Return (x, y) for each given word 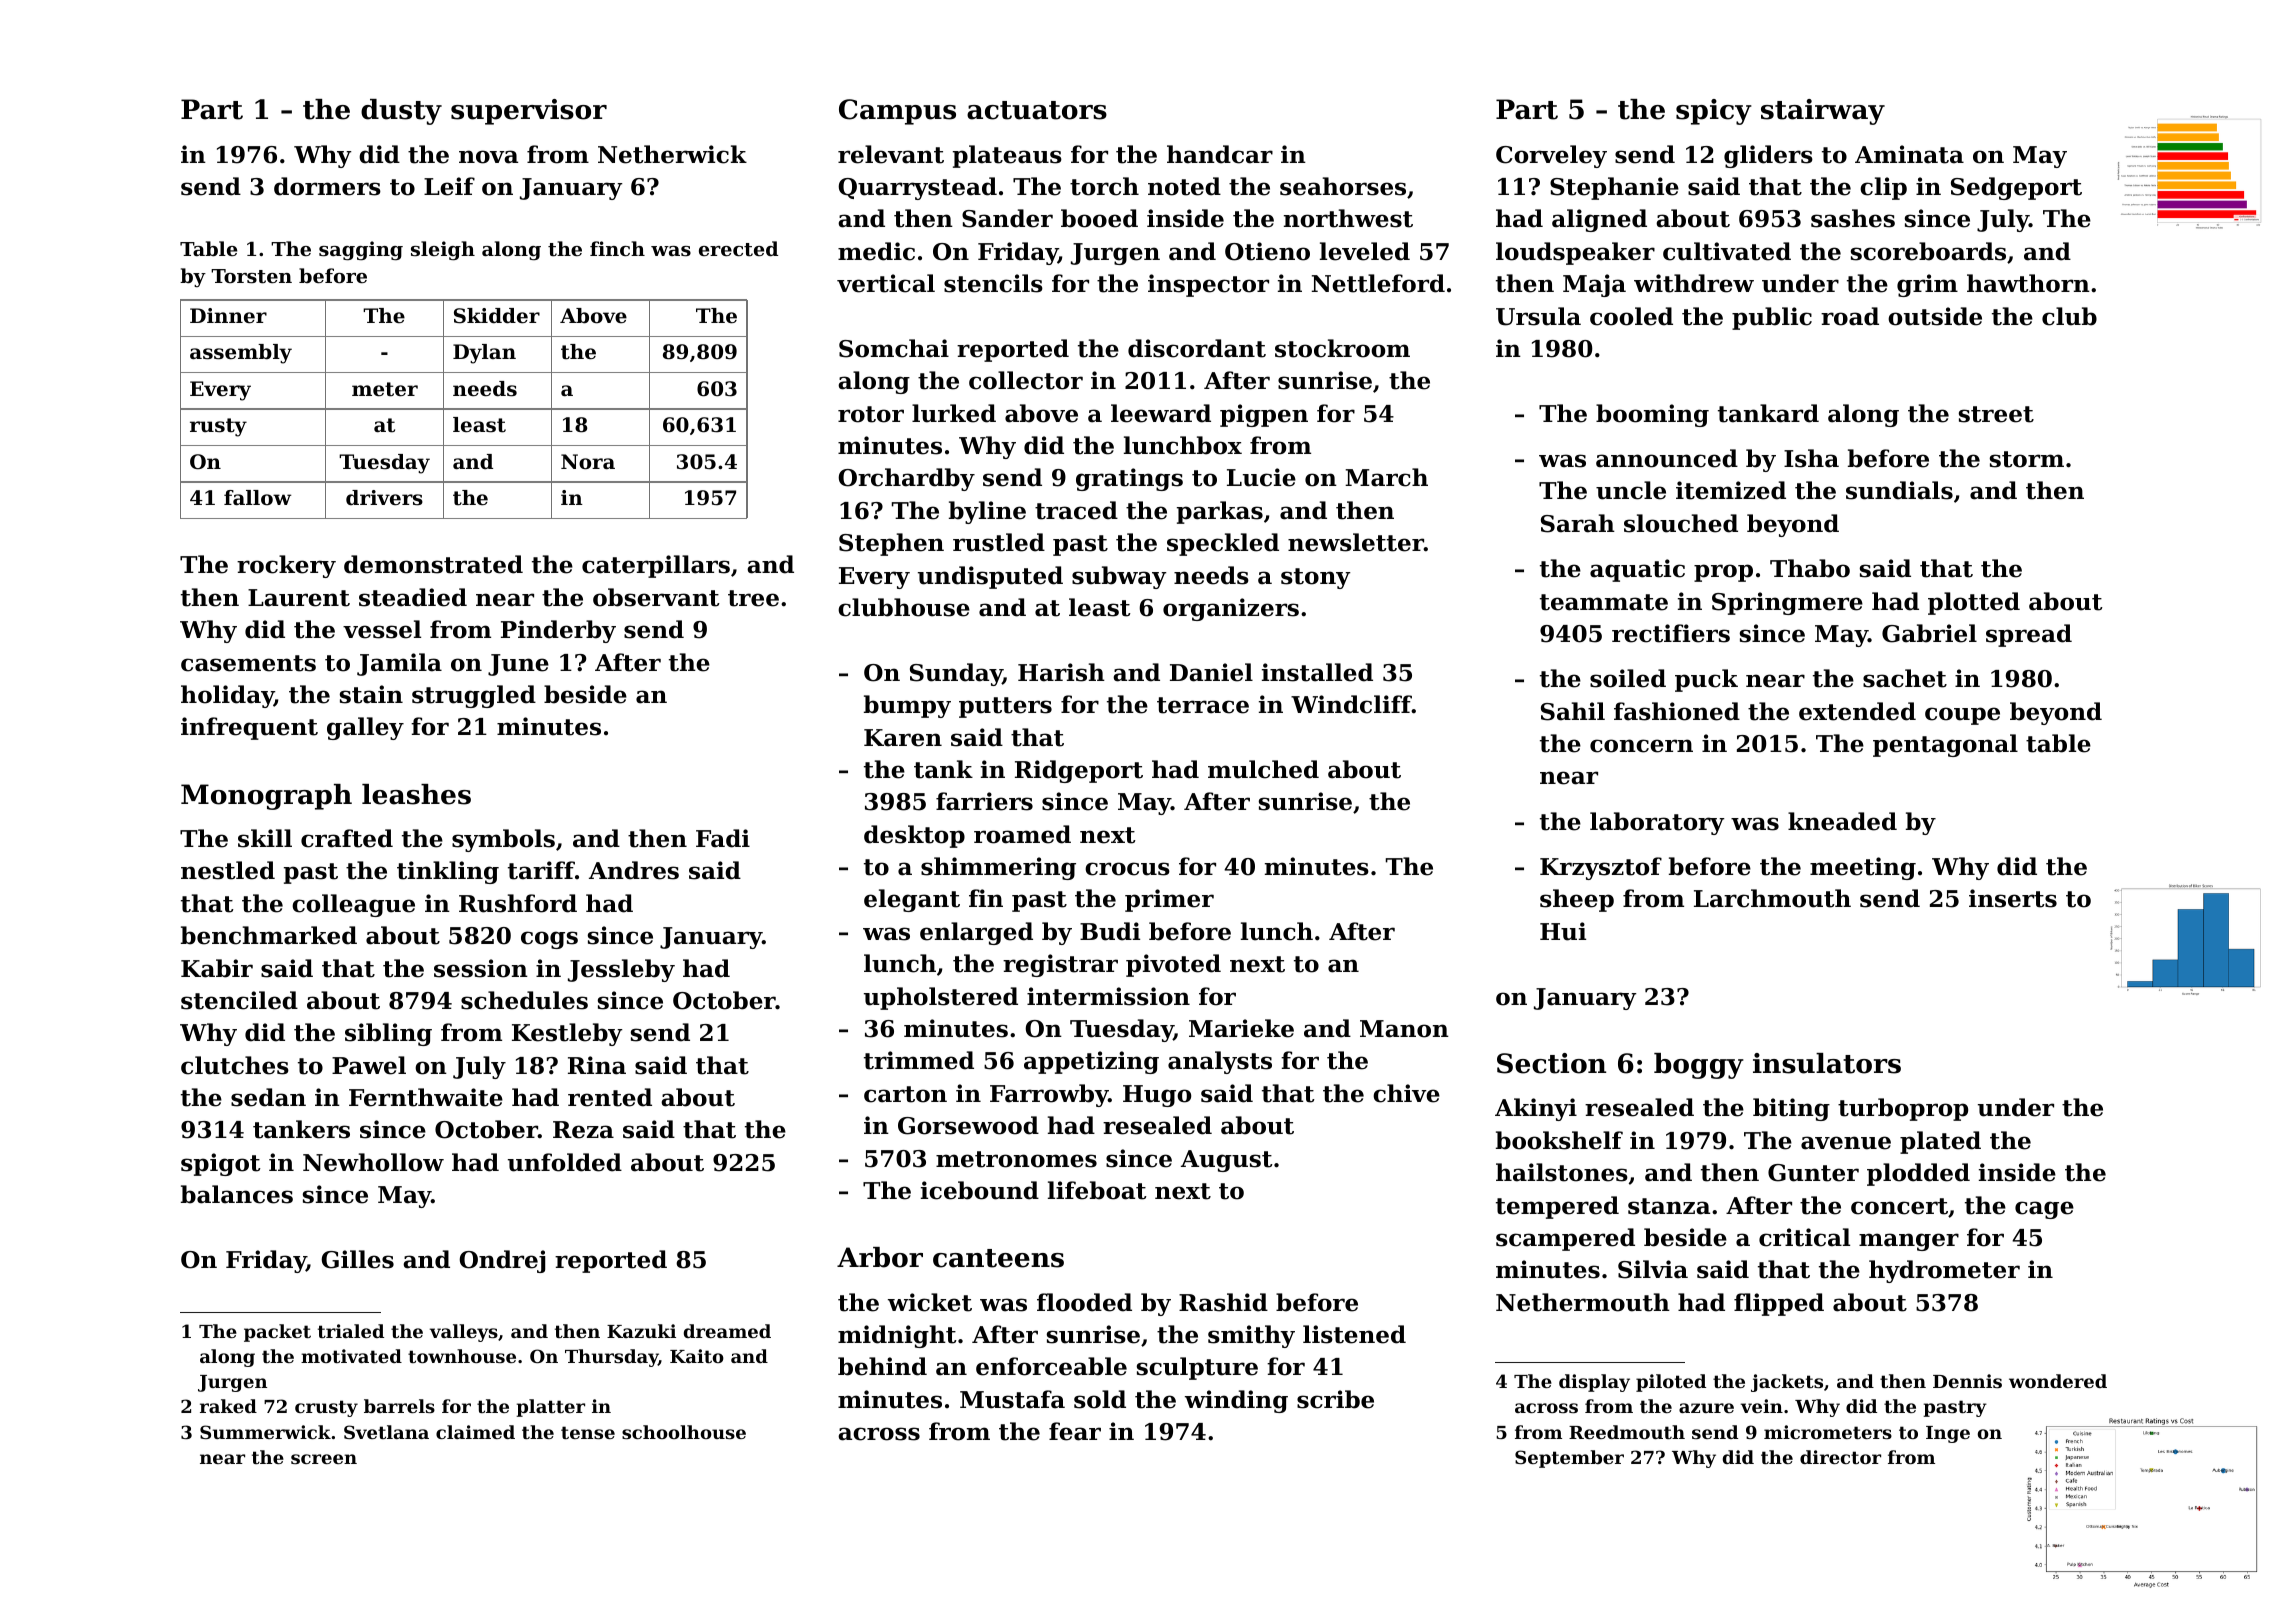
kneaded (1842, 821)
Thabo (1810, 568)
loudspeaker (1575, 253)
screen (324, 1459)
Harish (1061, 672)
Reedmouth (1627, 1432)
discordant (1197, 348)
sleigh (443, 251)
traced (1076, 510)
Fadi (723, 838)
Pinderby (558, 631)
